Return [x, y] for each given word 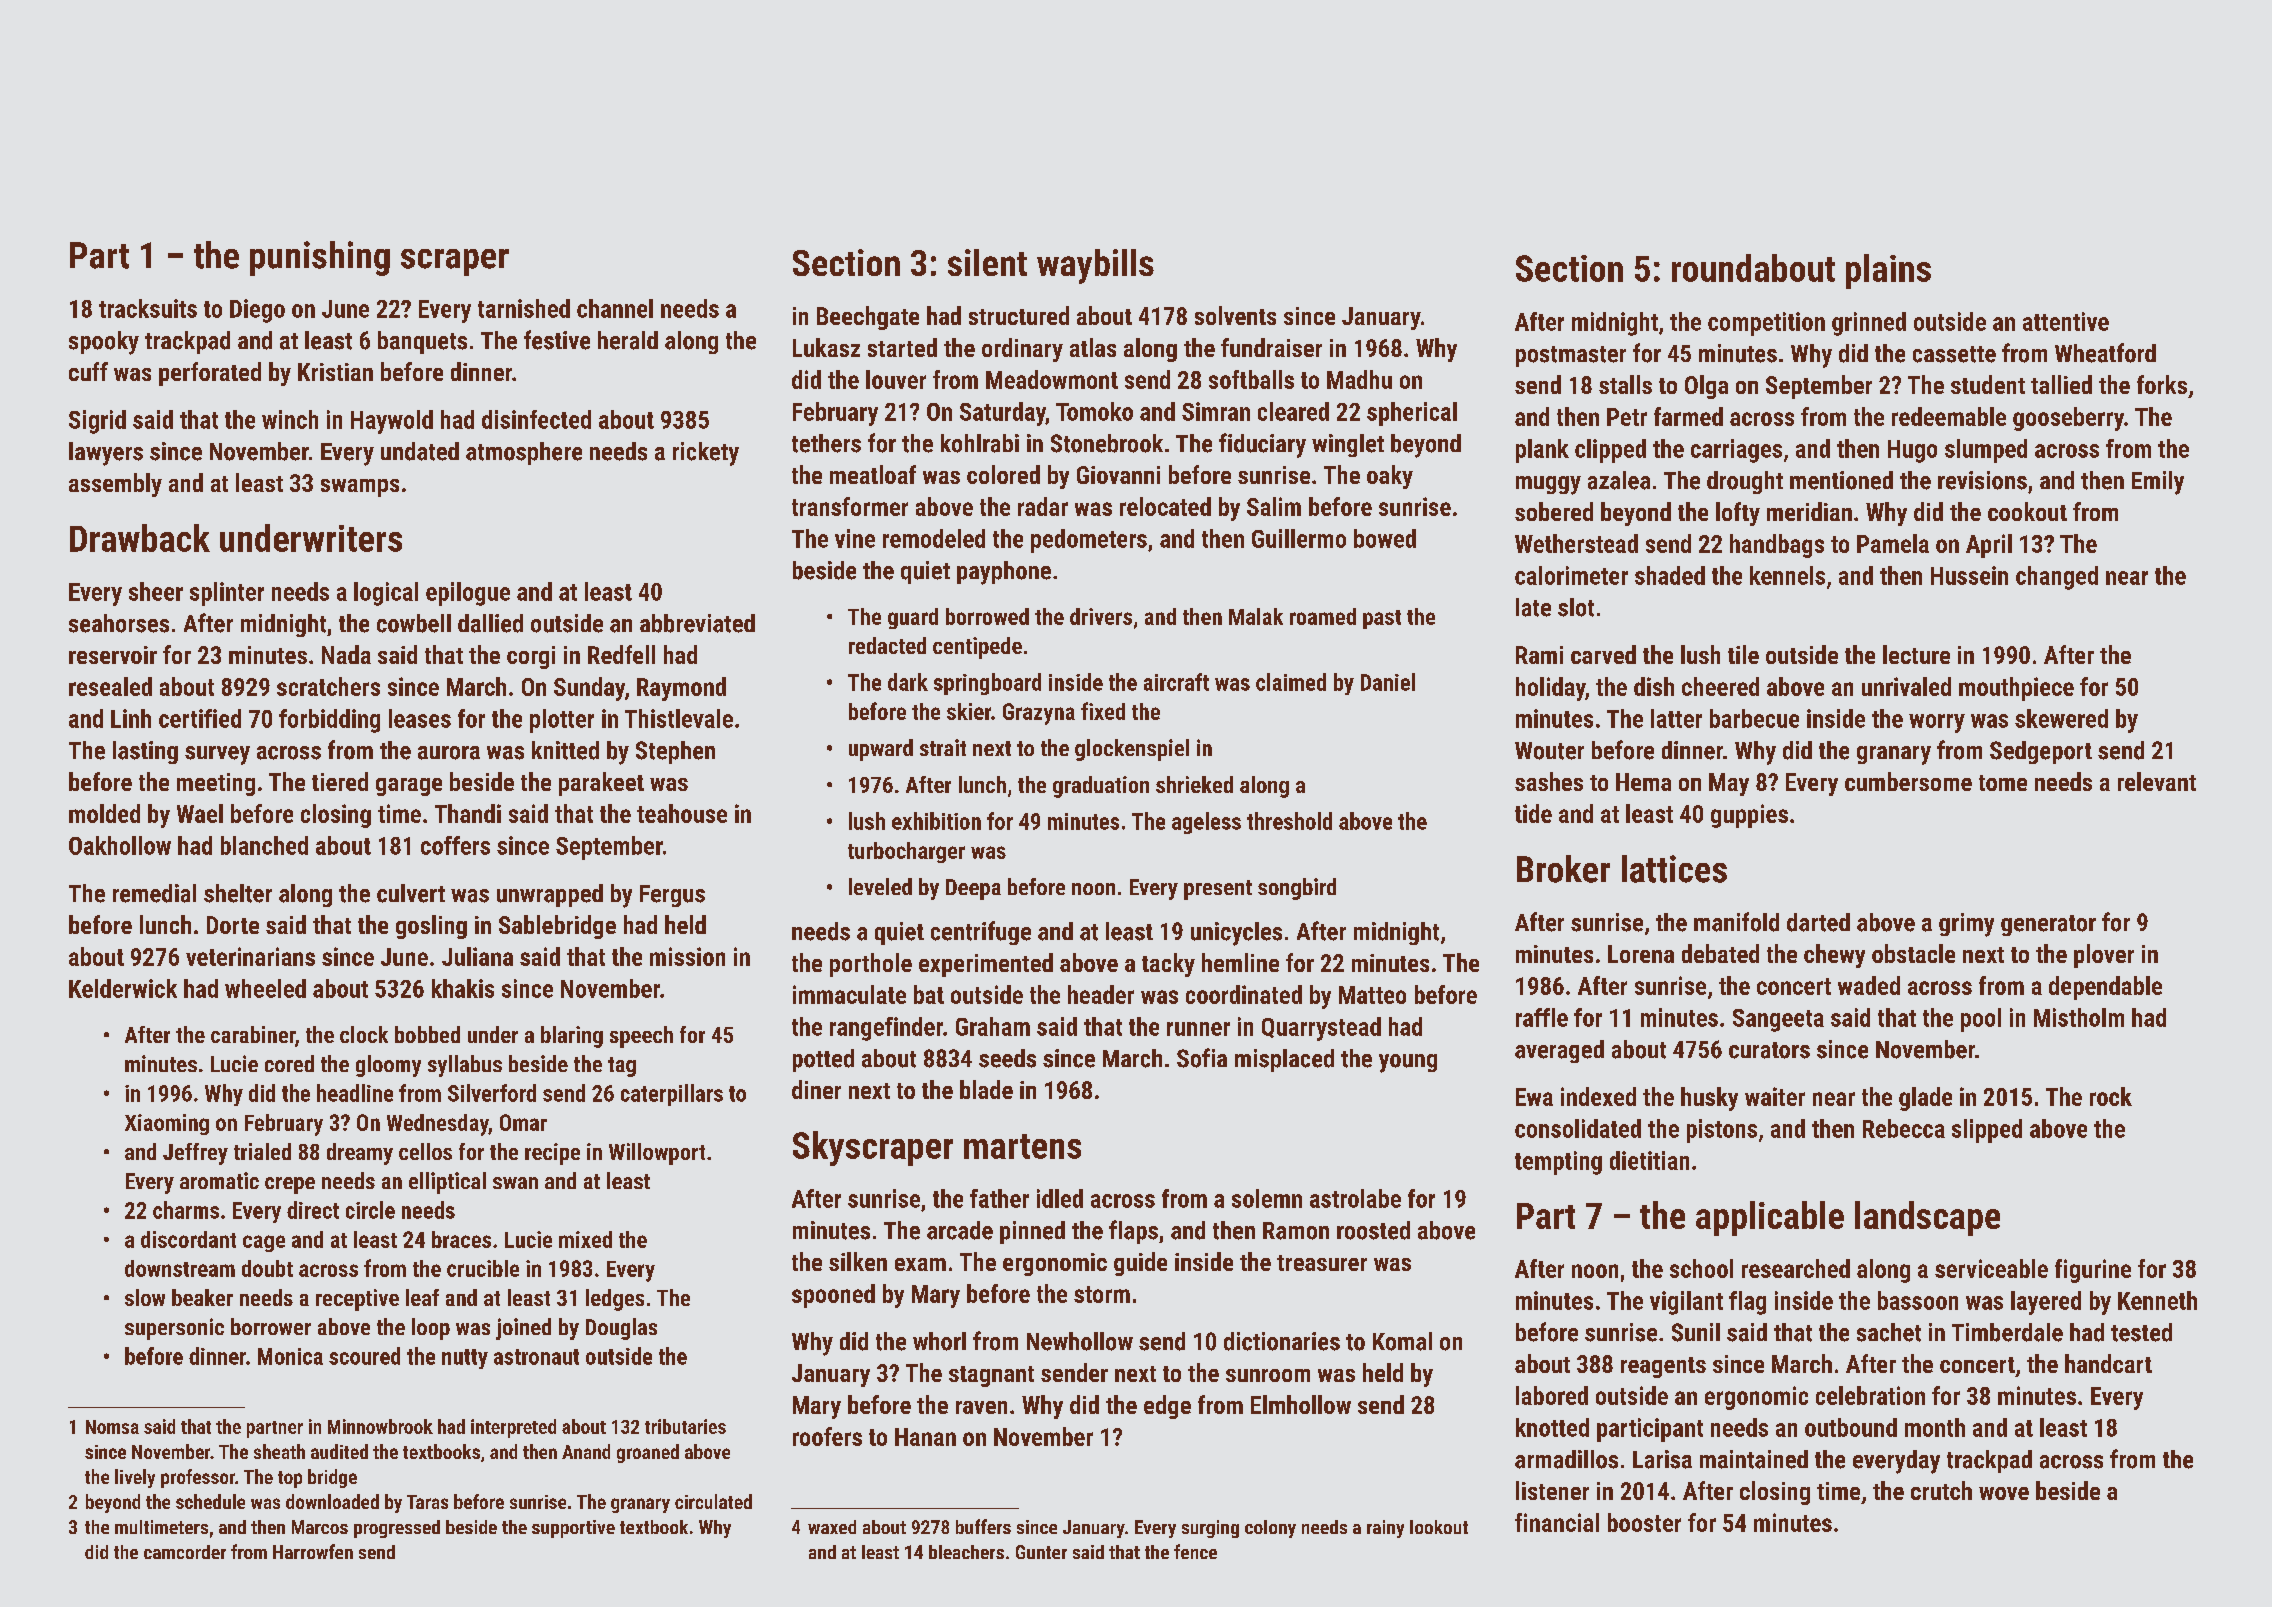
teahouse [682, 813]
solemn [1267, 1198]
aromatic [219, 1180]
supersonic [174, 1329]
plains [1888, 271]
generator [2048, 925]
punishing [320, 258]
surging [1210, 1529]
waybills [1095, 266]
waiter [1775, 1096]
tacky [1168, 965]
